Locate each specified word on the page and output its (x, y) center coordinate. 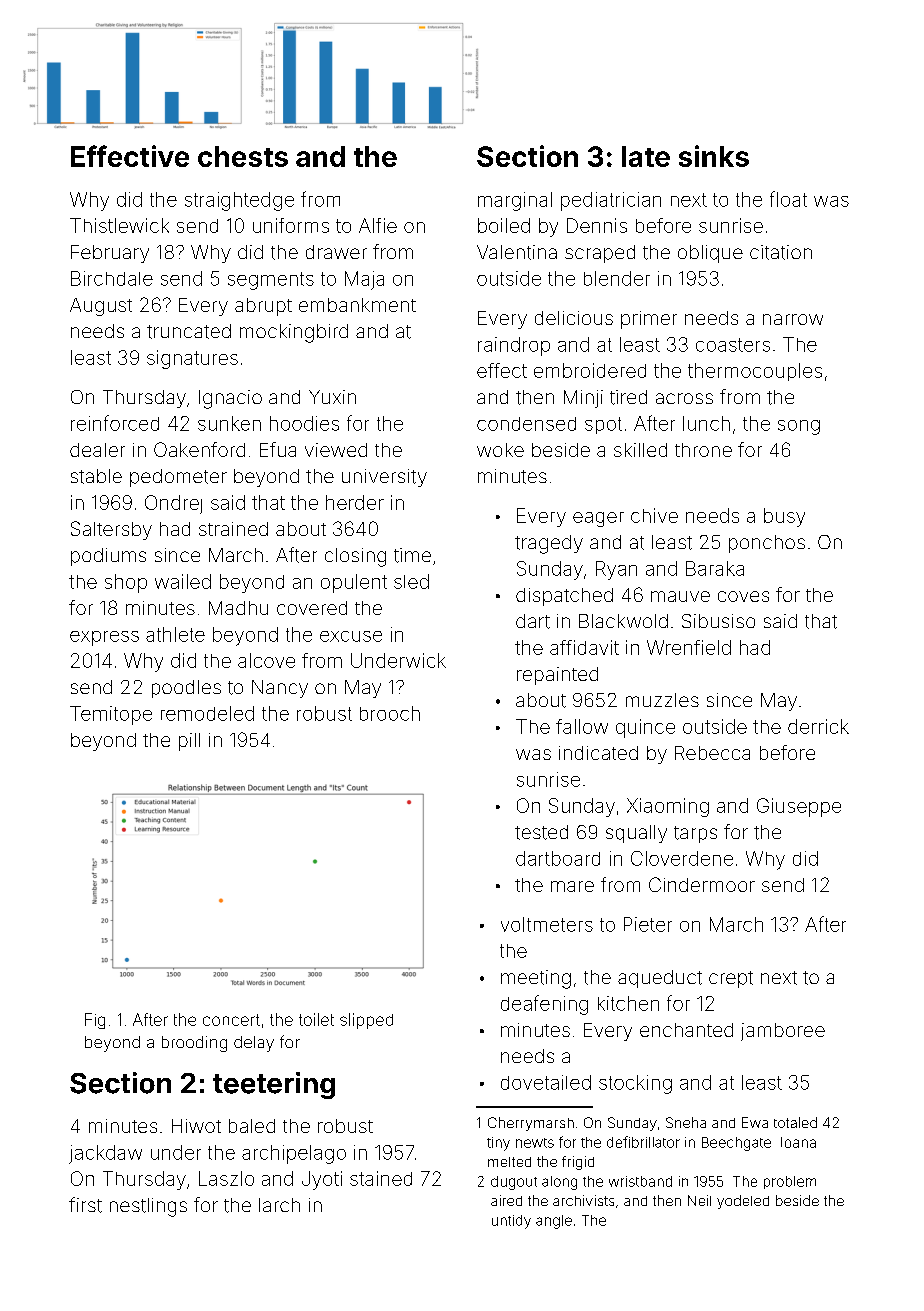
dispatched (564, 597)
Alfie (378, 225)
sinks (714, 156)
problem (790, 1182)
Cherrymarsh (531, 1124)
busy (784, 517)
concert (231, 1020)
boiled (504, 225)
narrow (793, 319)
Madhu (238, 608)
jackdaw (105, 1154)
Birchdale (112, 278)
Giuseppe (799, 807)
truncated (189, 331)
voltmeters (547, 924)
